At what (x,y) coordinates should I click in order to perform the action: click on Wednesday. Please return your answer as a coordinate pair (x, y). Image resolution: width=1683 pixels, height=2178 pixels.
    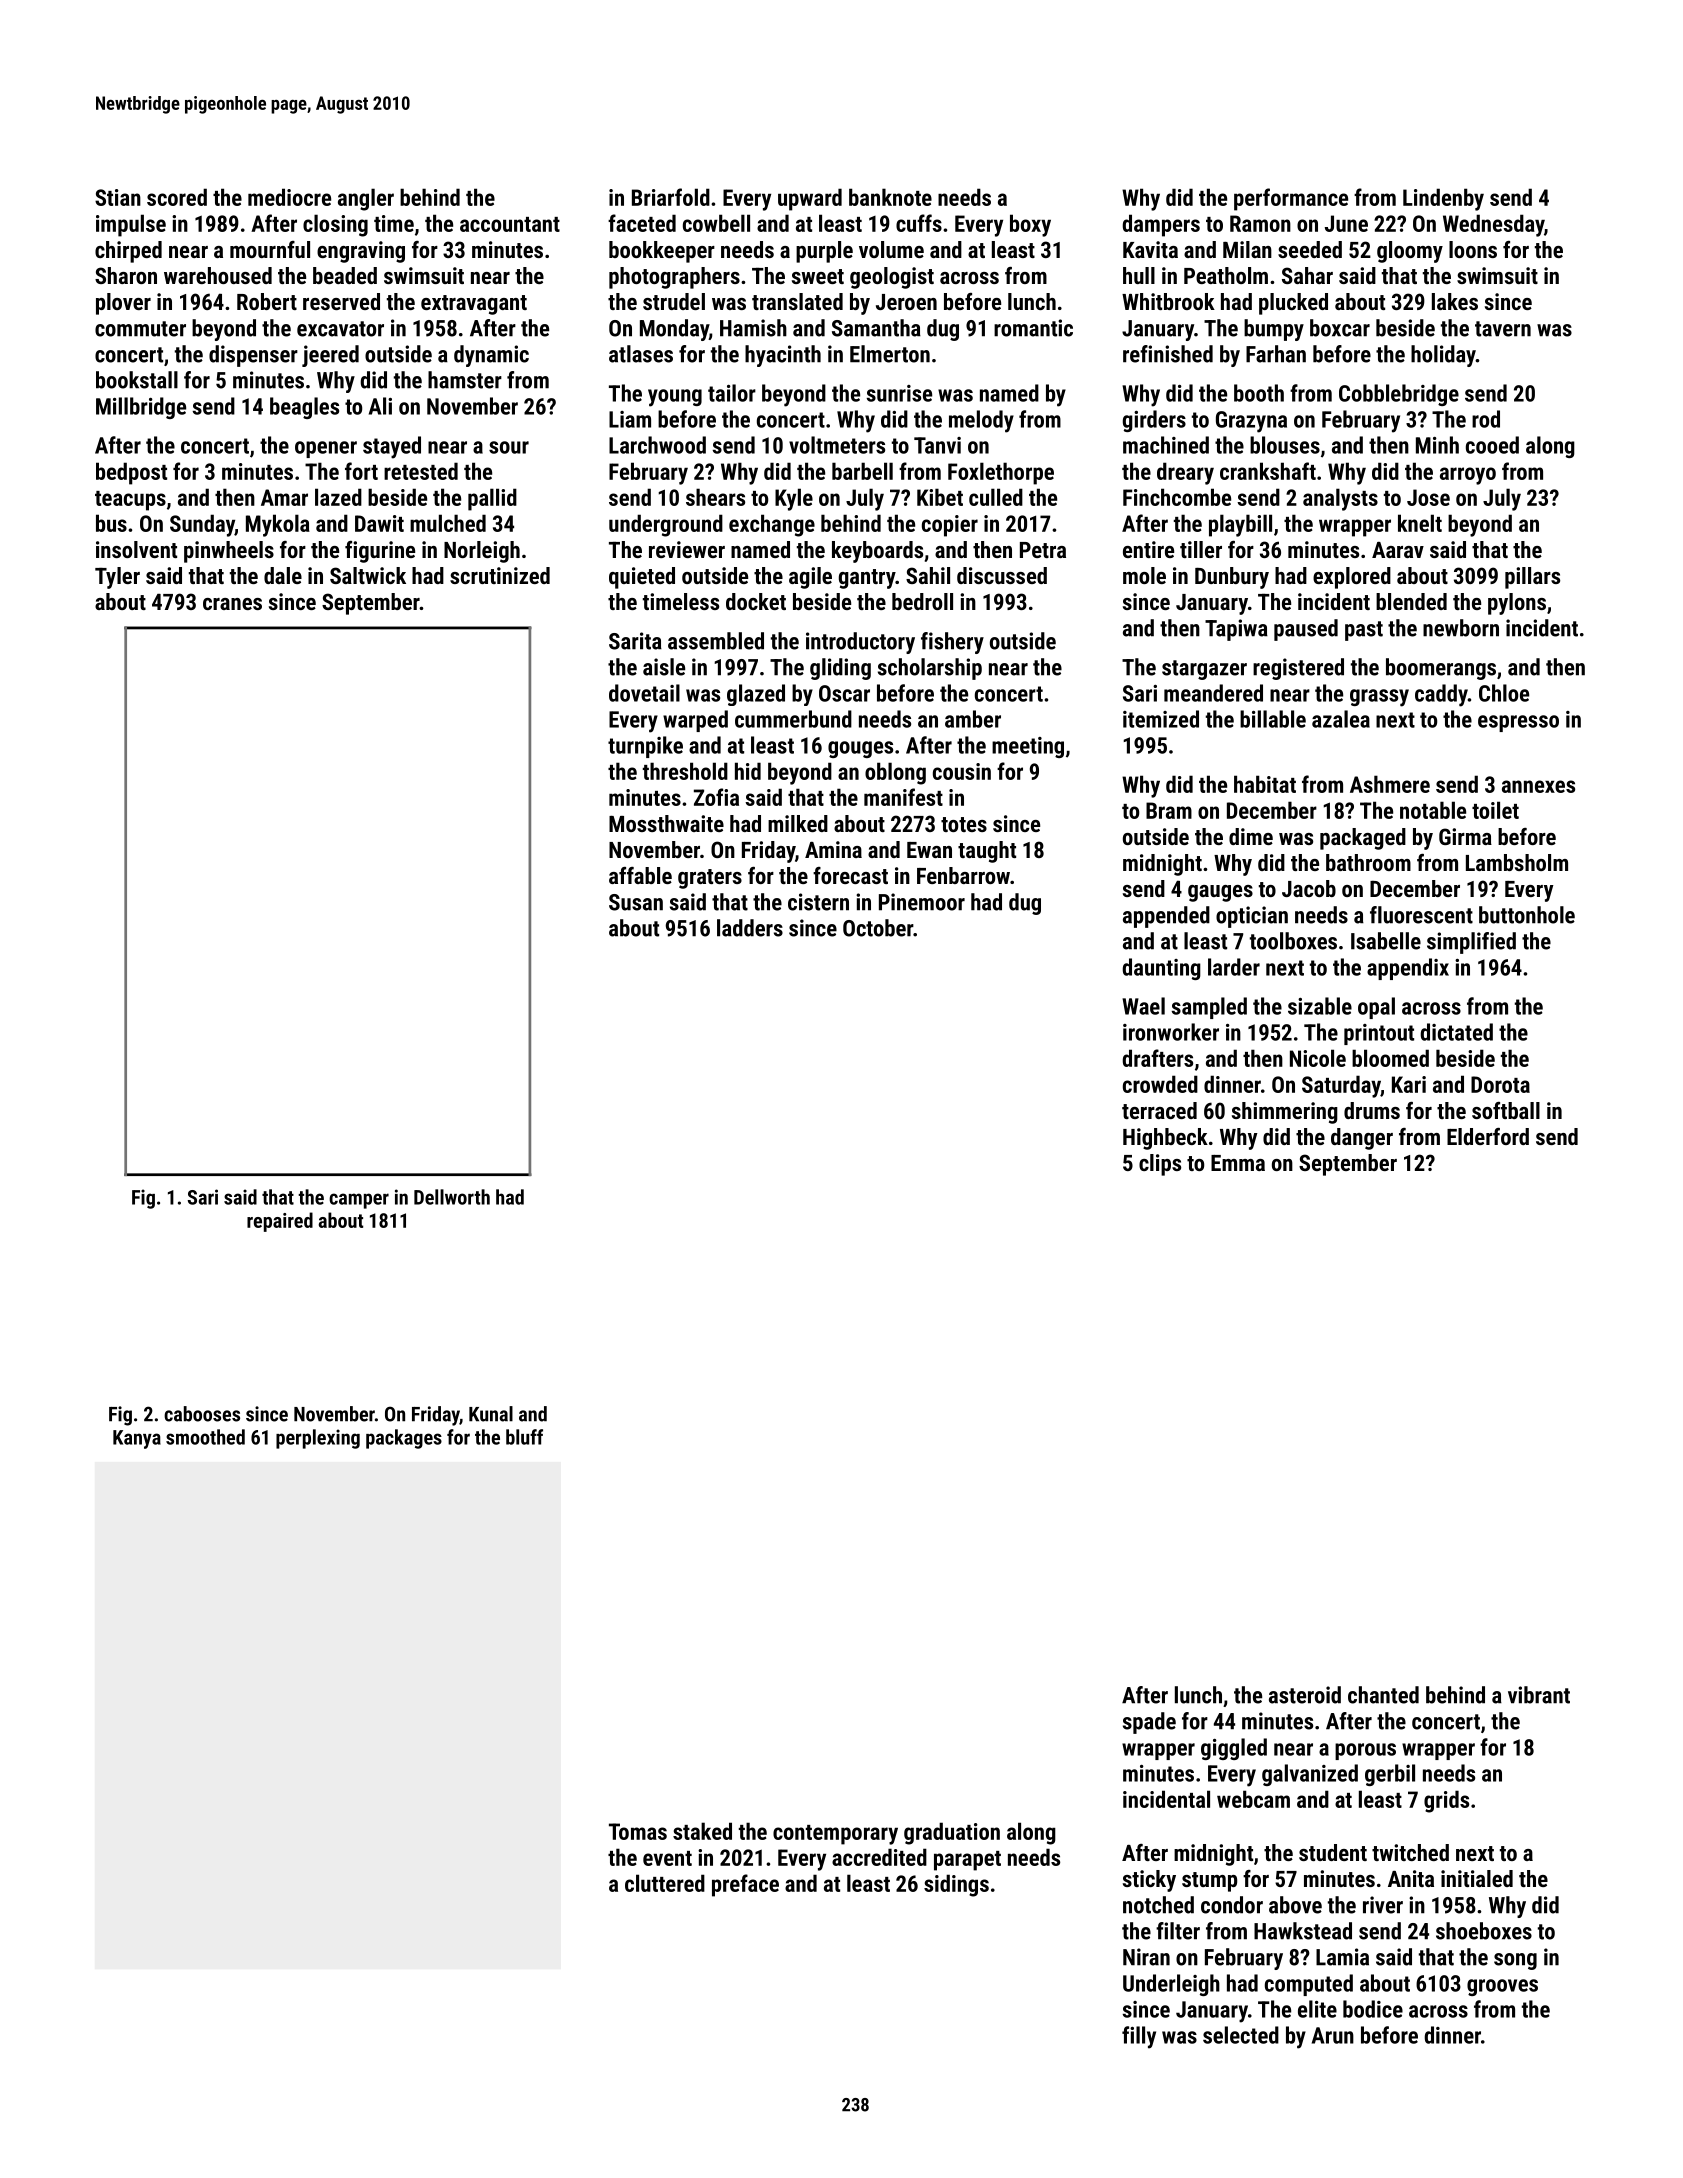
    Looking at the image, I should click on (1493, 225).
